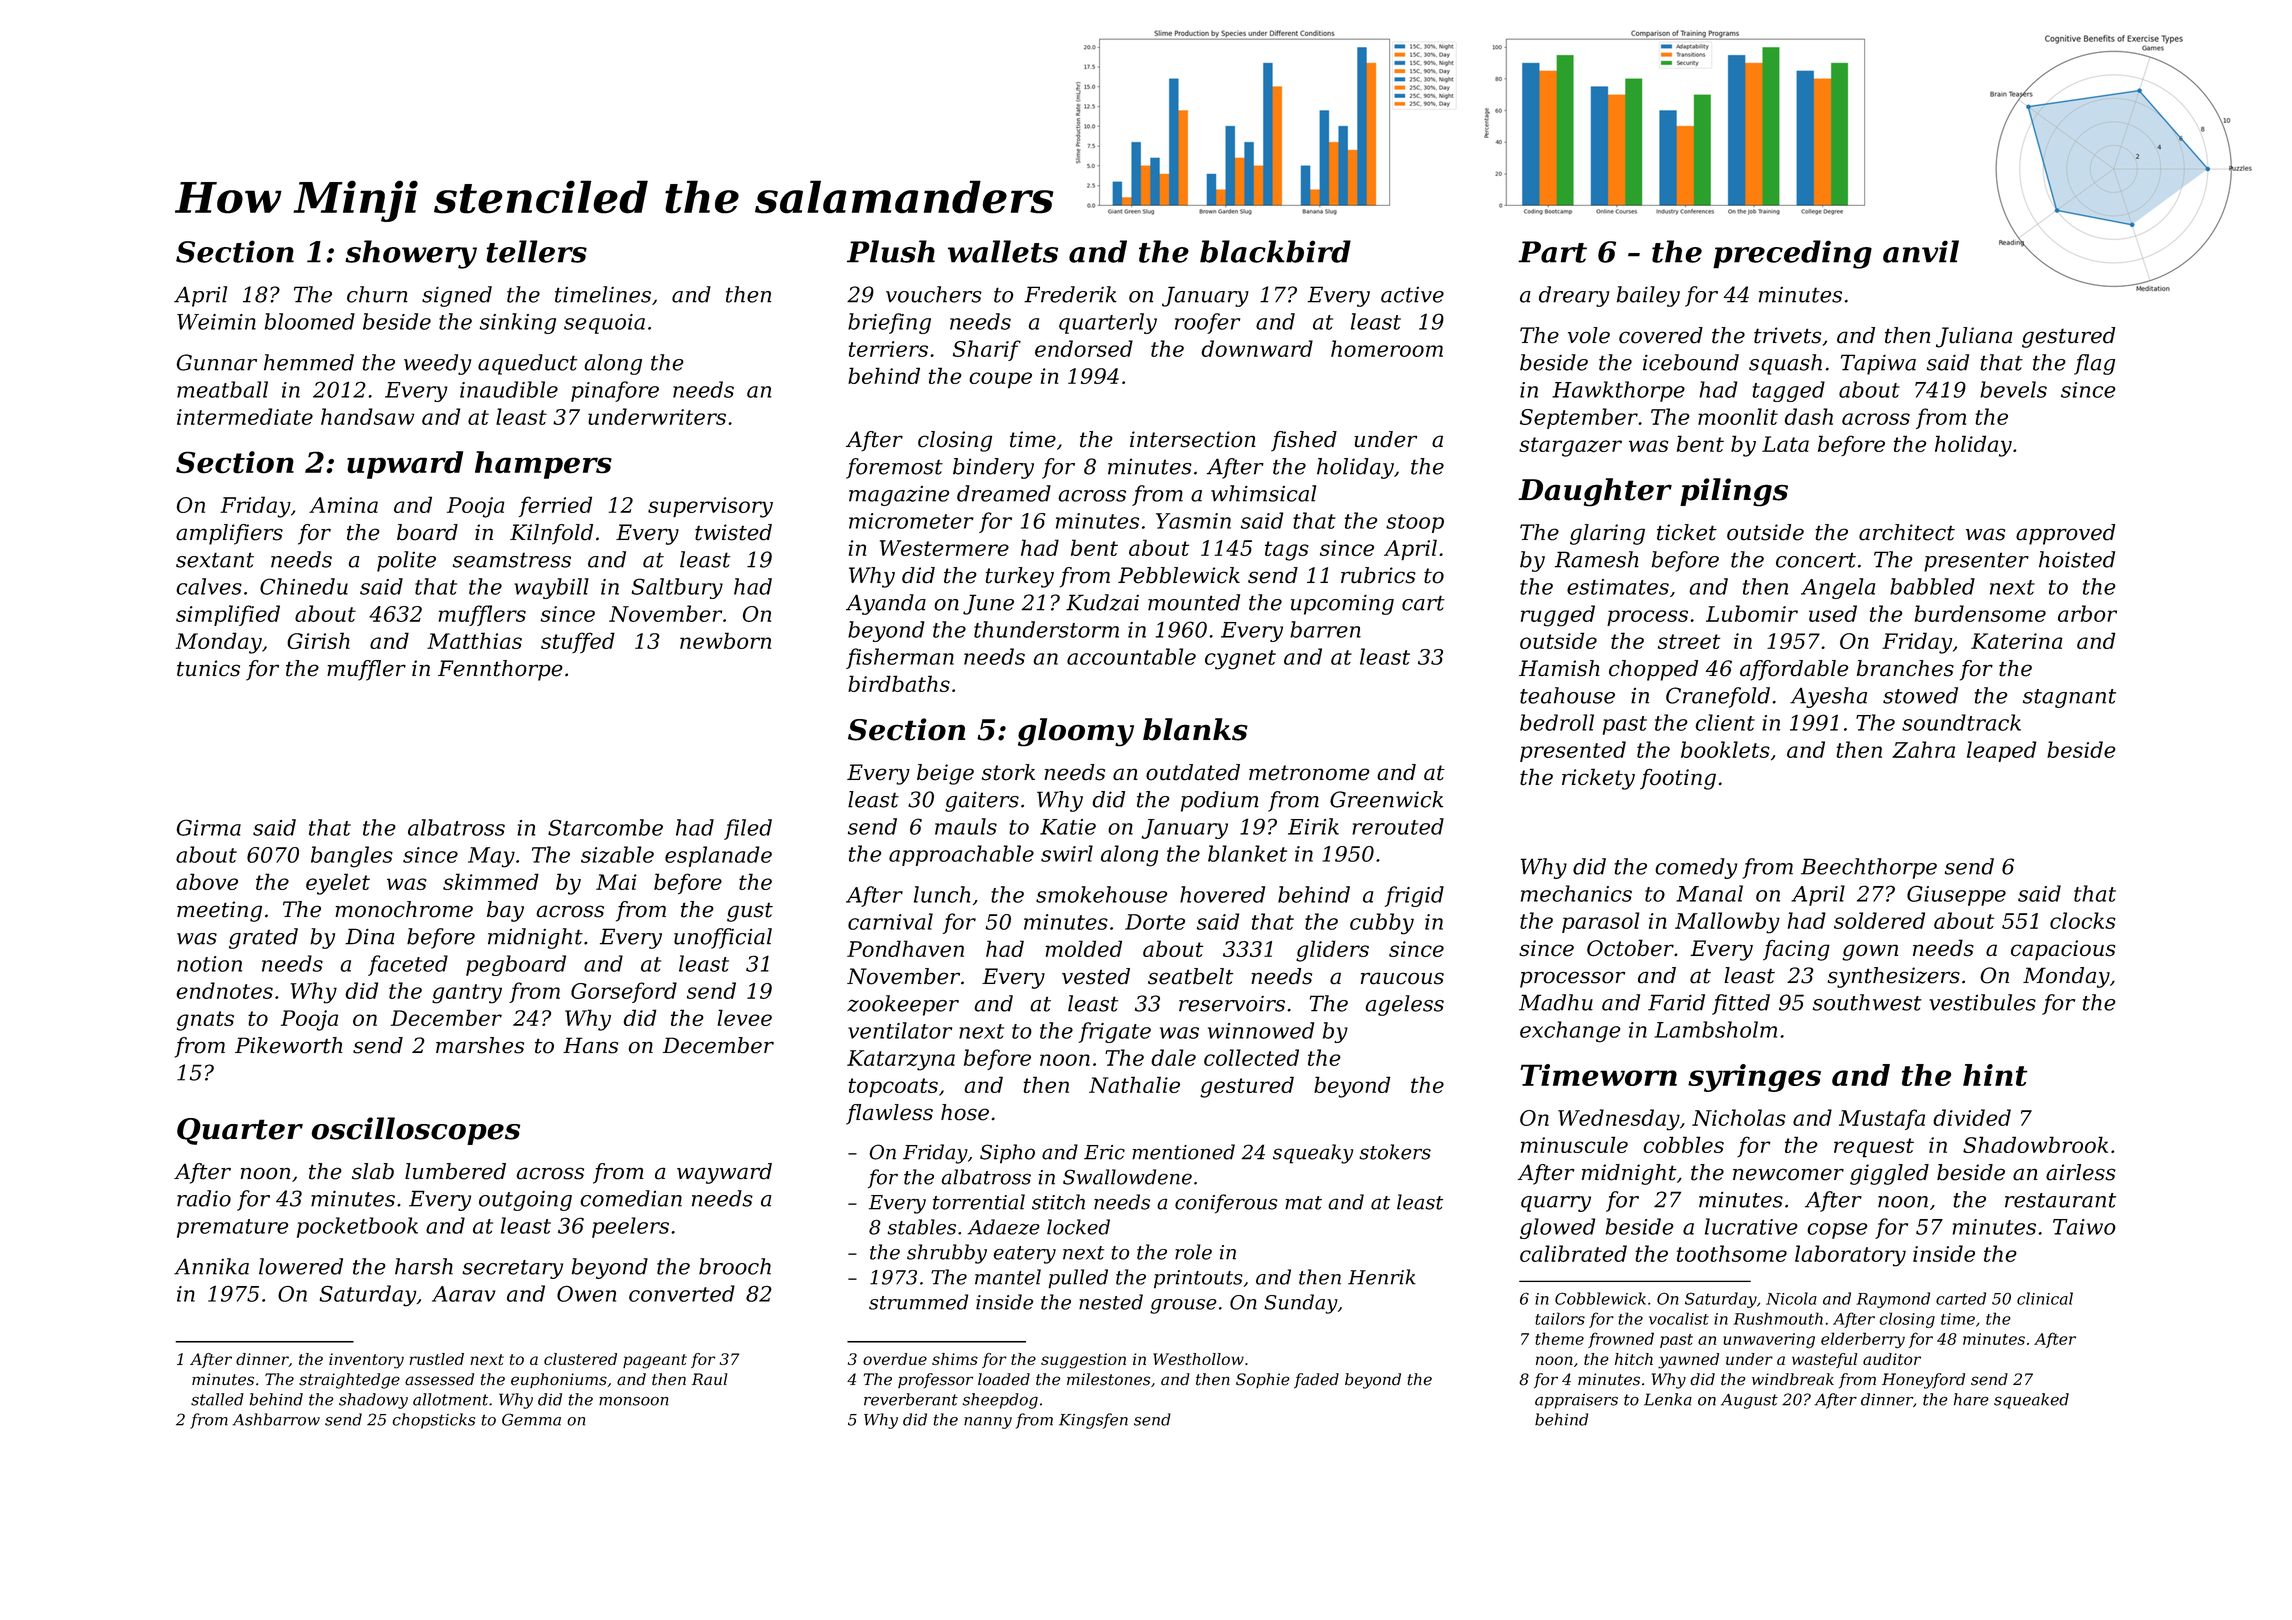  I want to click on churn, so click(377, 294).
